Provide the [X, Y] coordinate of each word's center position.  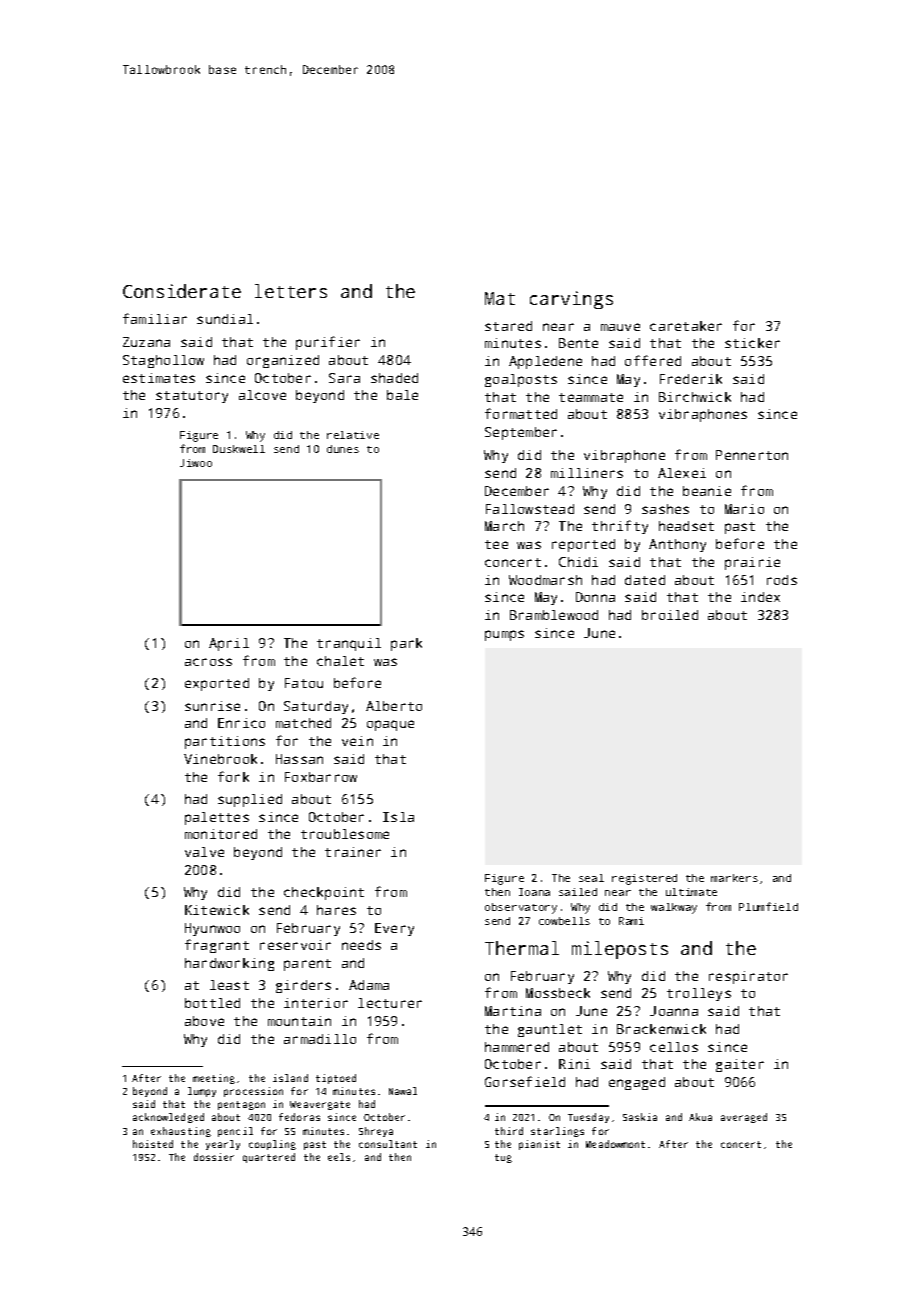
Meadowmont [615, 1144]
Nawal [403, 1091]
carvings [571, 300]
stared [508, 326]
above [204, 1021]
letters [291, 291]
